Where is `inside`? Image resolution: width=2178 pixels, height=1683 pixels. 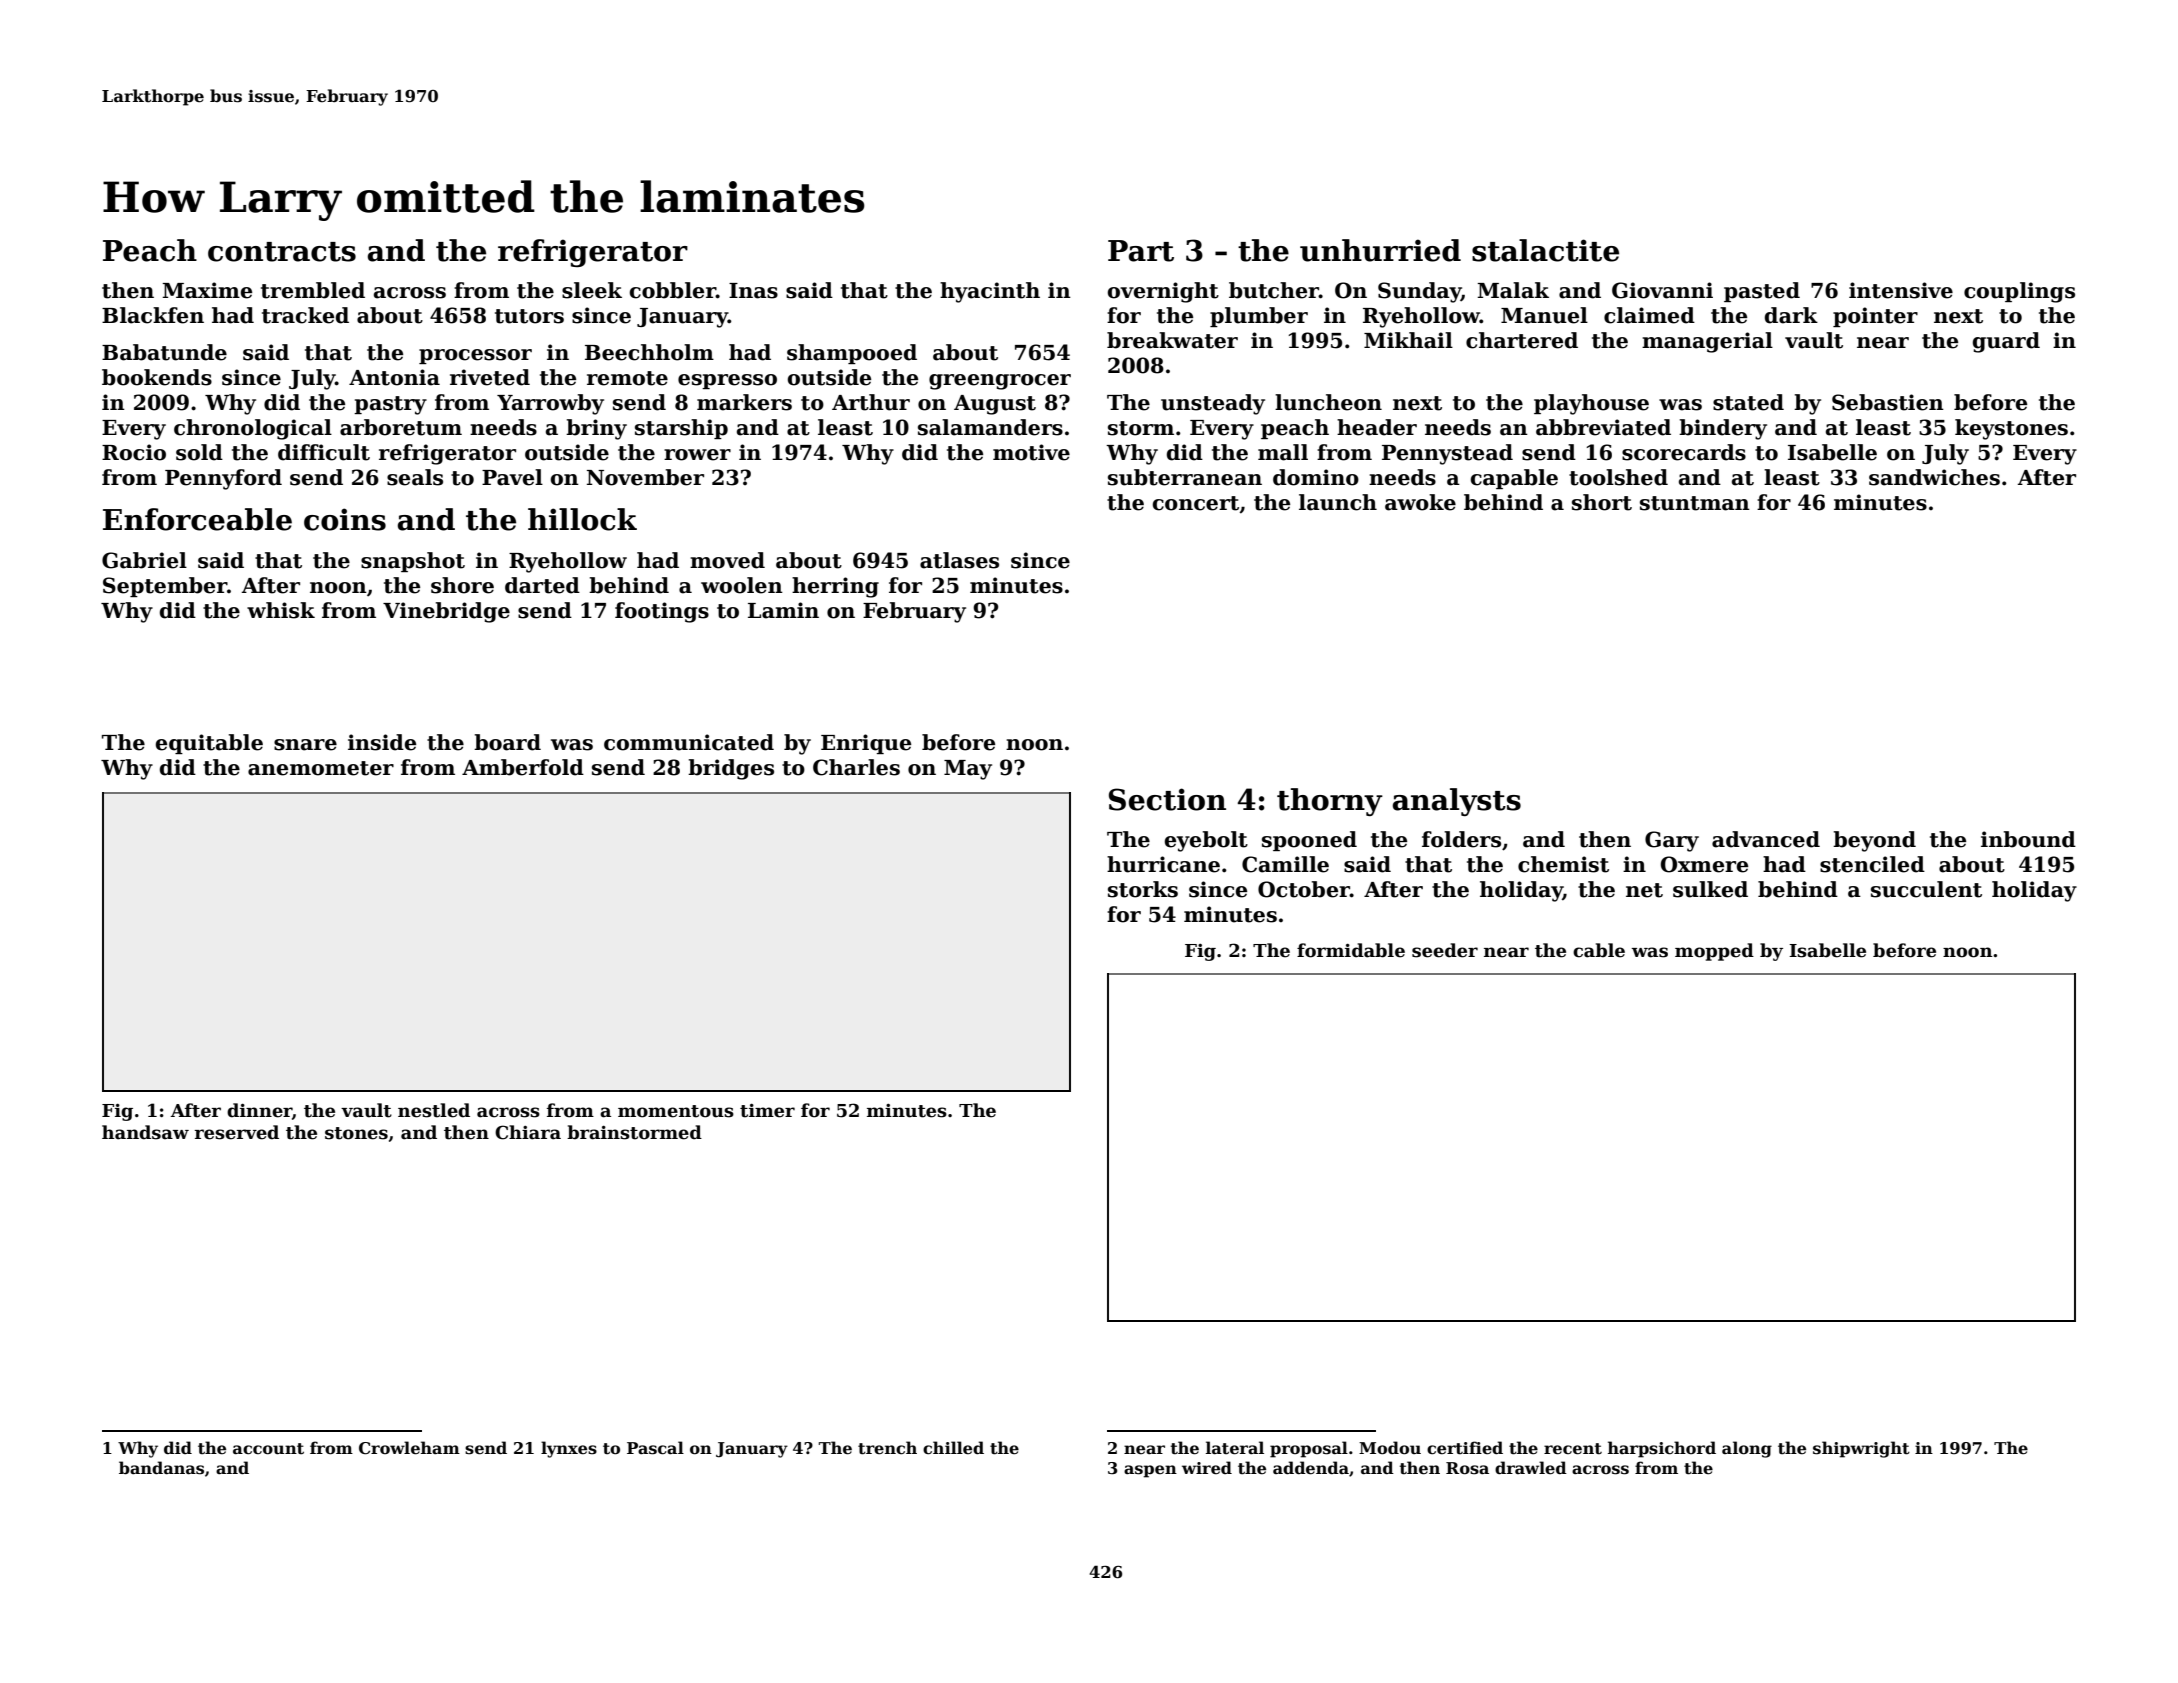 inside is located at coordinates (382, 742).
